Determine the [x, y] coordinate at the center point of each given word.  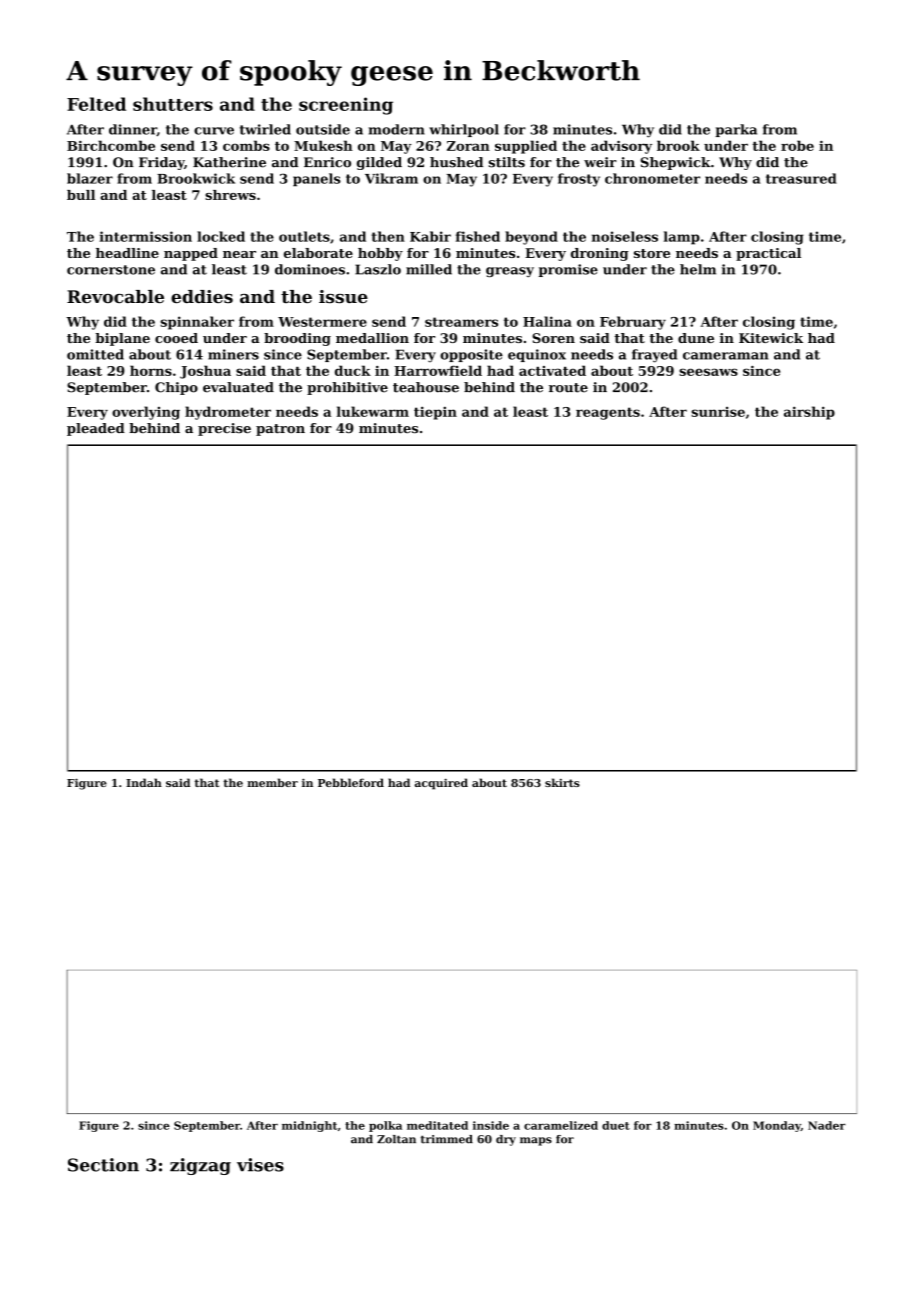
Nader [827, 1125]
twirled [265, 129]
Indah [144, 782]
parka [736, 130]
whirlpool [464, 130]
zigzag [200, 1166]
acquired [441, 784]
